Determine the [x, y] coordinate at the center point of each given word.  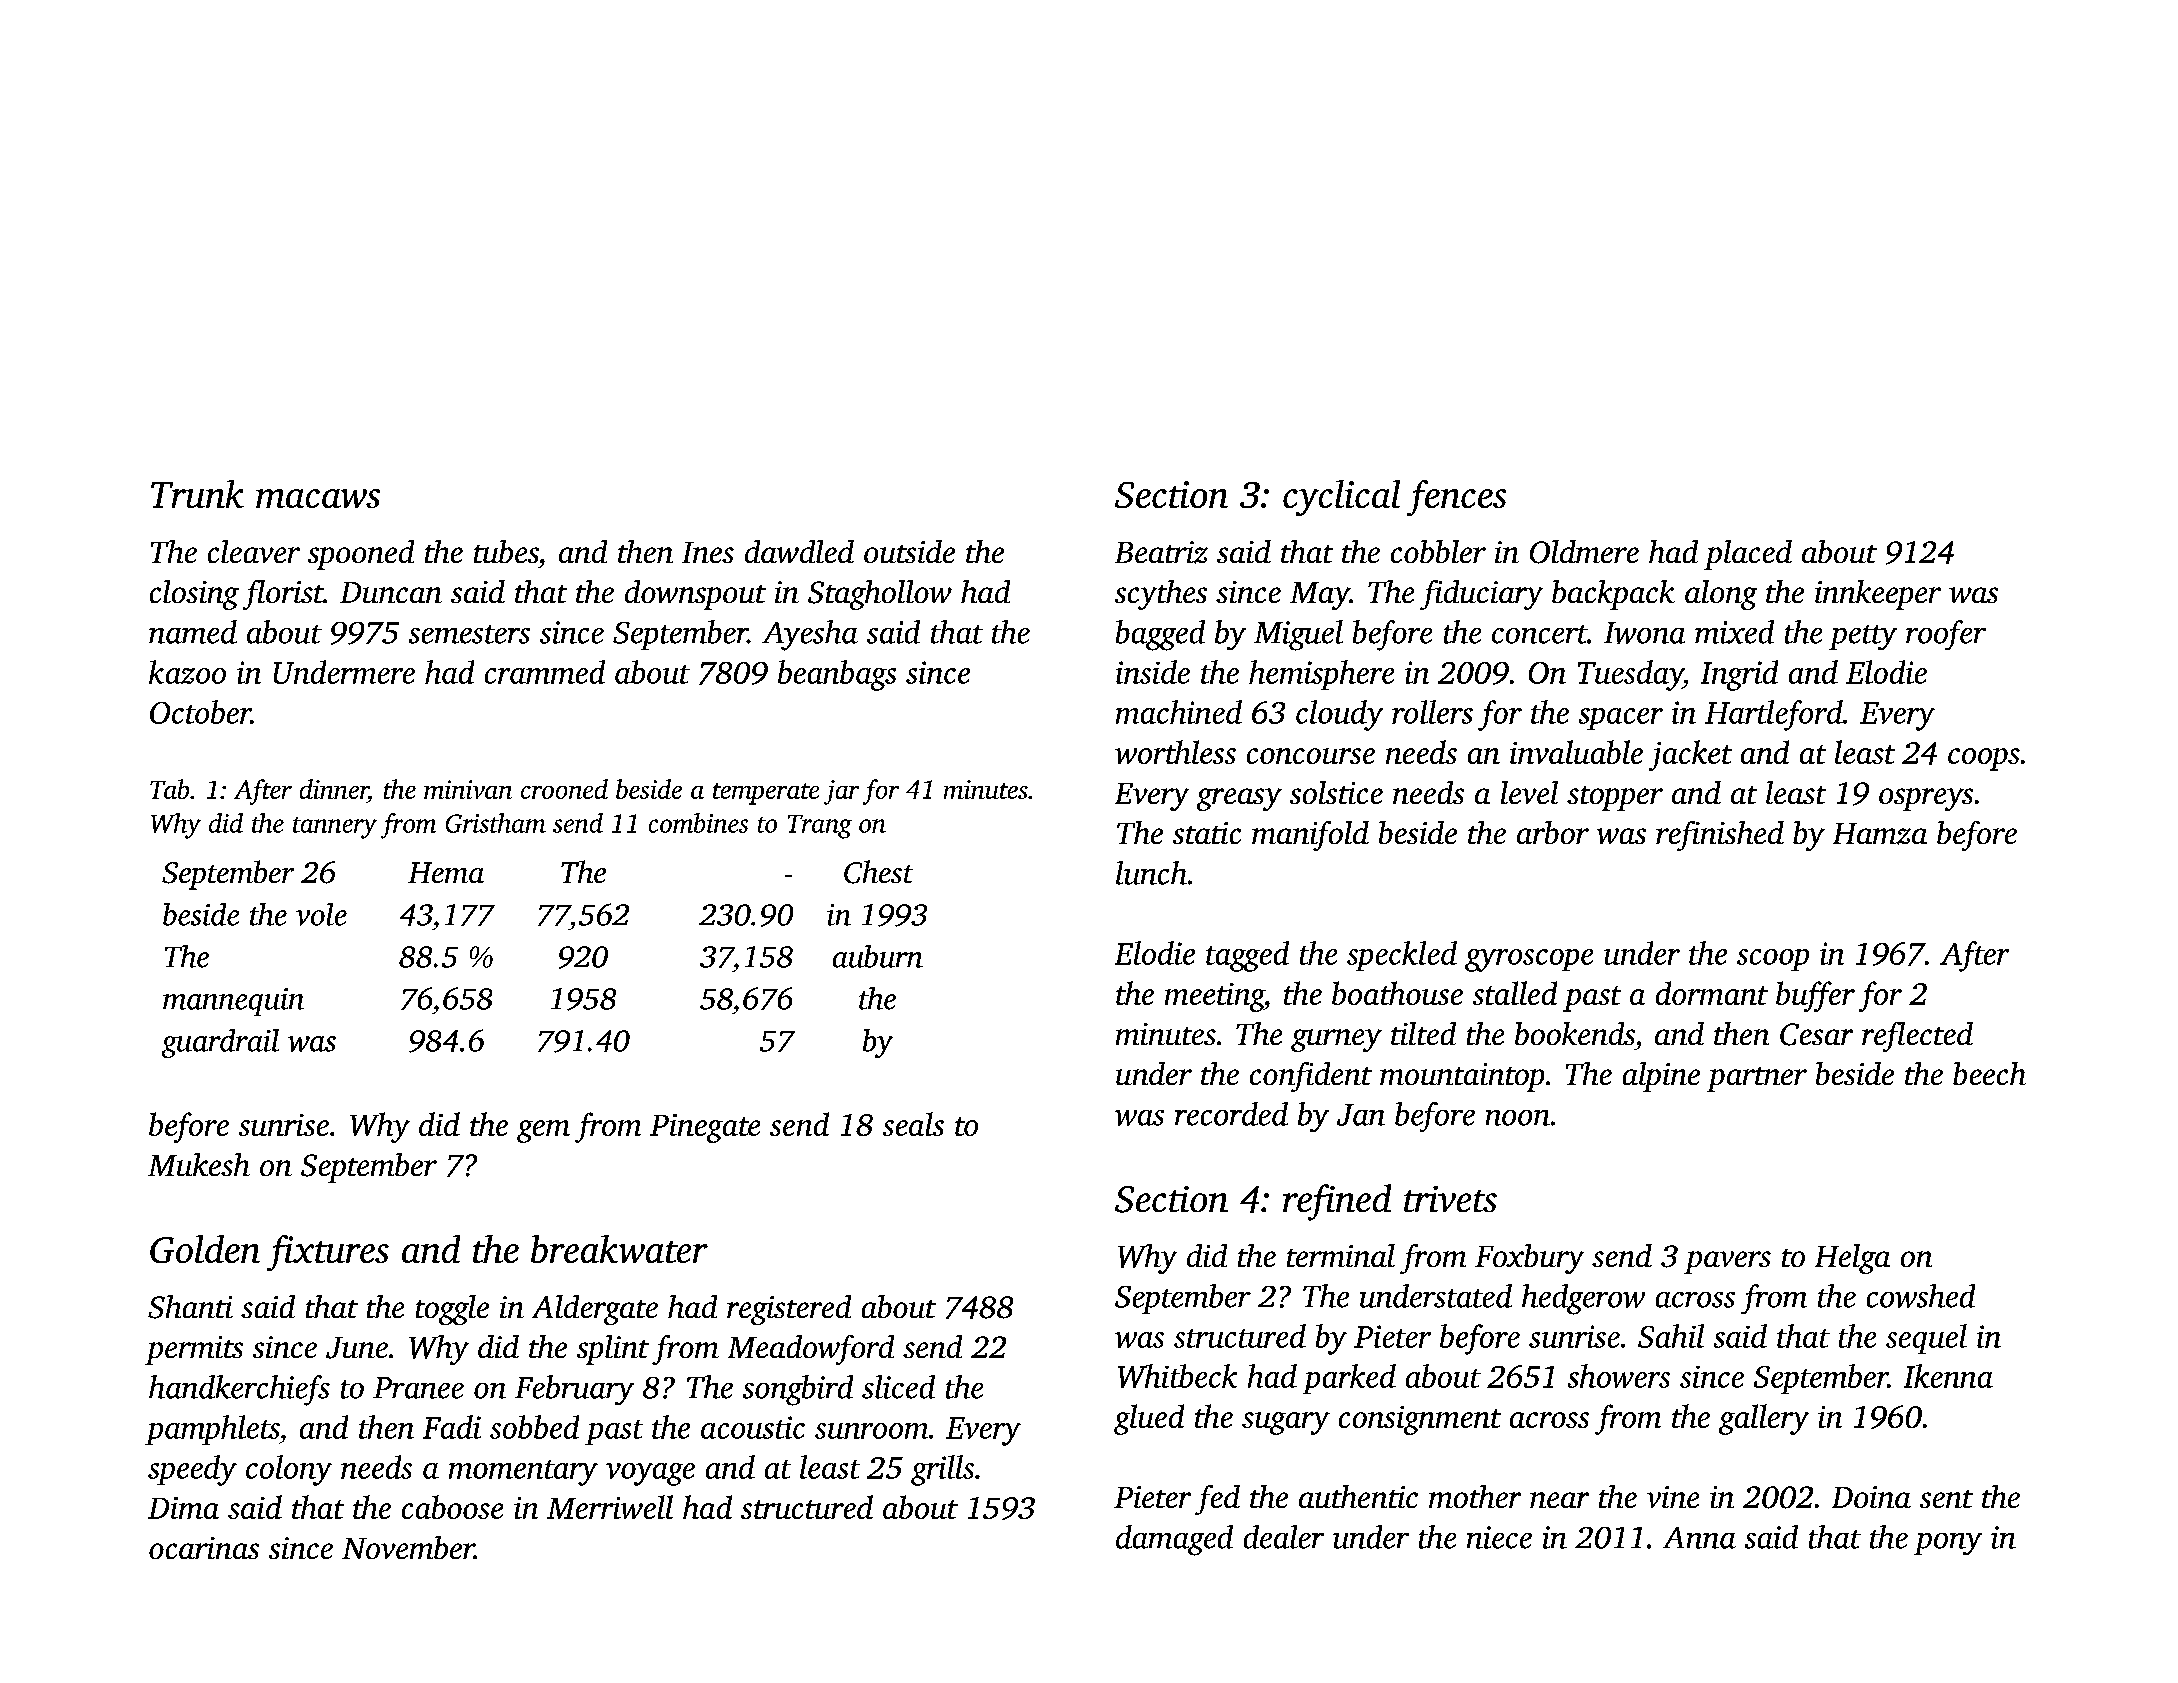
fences [1456, 498]
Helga [1852, 1259]
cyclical [1341, 498]
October [200, 712]
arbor [1553, 832]
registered [789, 1310]
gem [543, 1131]
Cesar [1816, 1034]
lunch [1151, 873]
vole [321, 914]
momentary [523, 1473]
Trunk [197, 494]
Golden [205, 1249]
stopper [1615, 798]
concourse [1311, 756]
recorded [1231, 1114]
